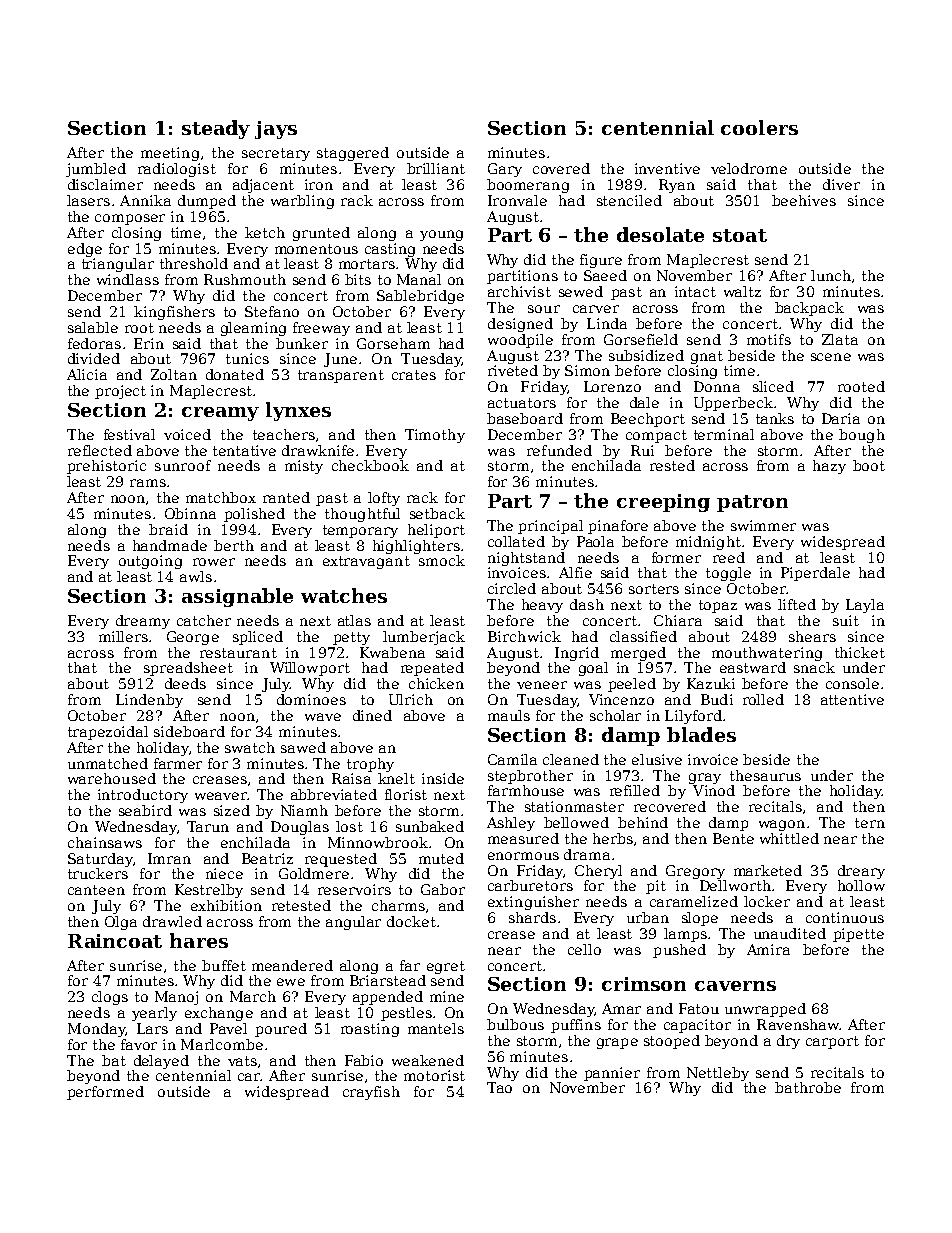 This screenshot has width=952, height=1233. I want to click on Raincoat, so click(115, 941).
